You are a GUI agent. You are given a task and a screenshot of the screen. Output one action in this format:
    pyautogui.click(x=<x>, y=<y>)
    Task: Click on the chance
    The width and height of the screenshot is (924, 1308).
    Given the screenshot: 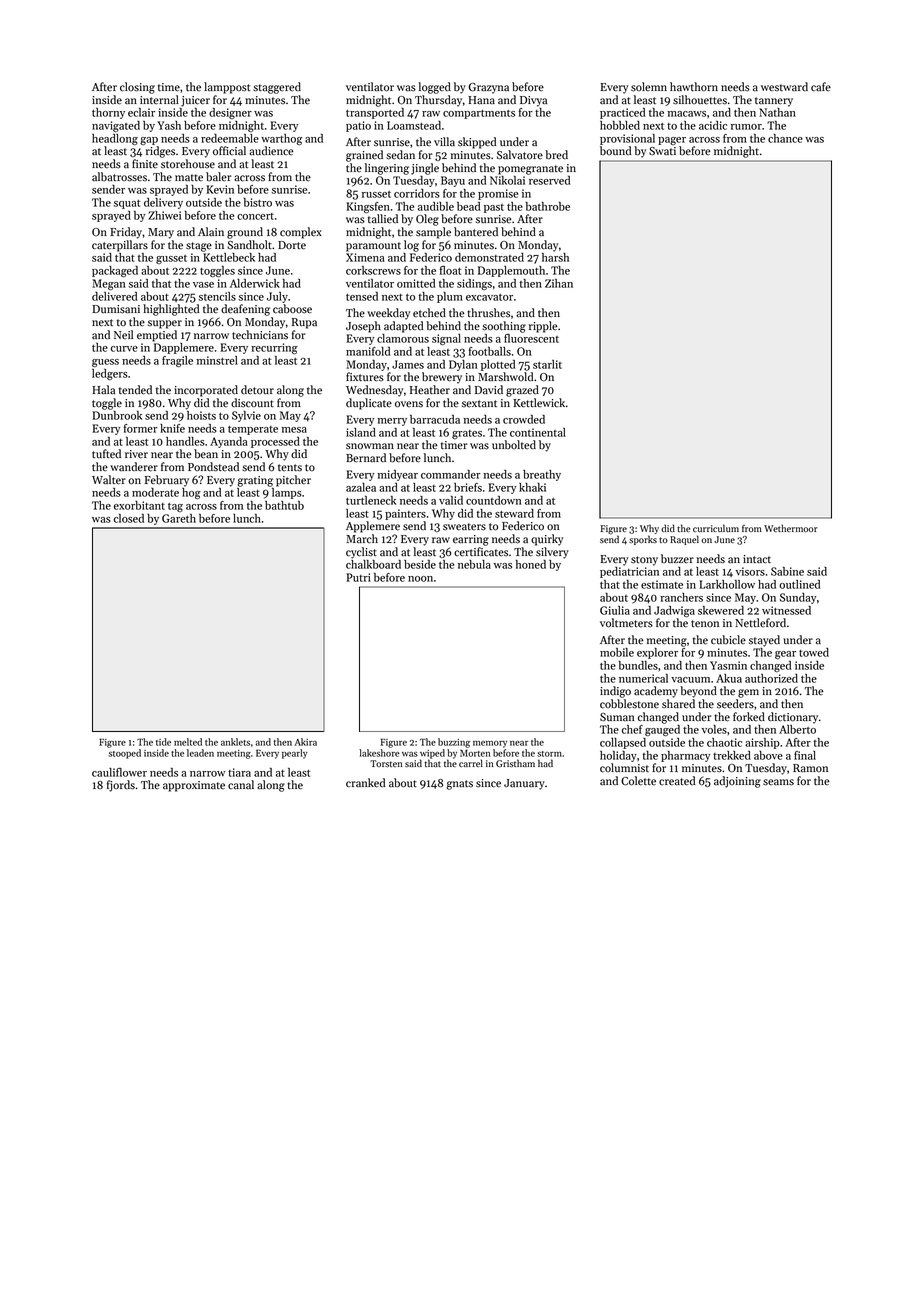 What is the action you would take?
    pyautogui.click(x=785, y=138)
